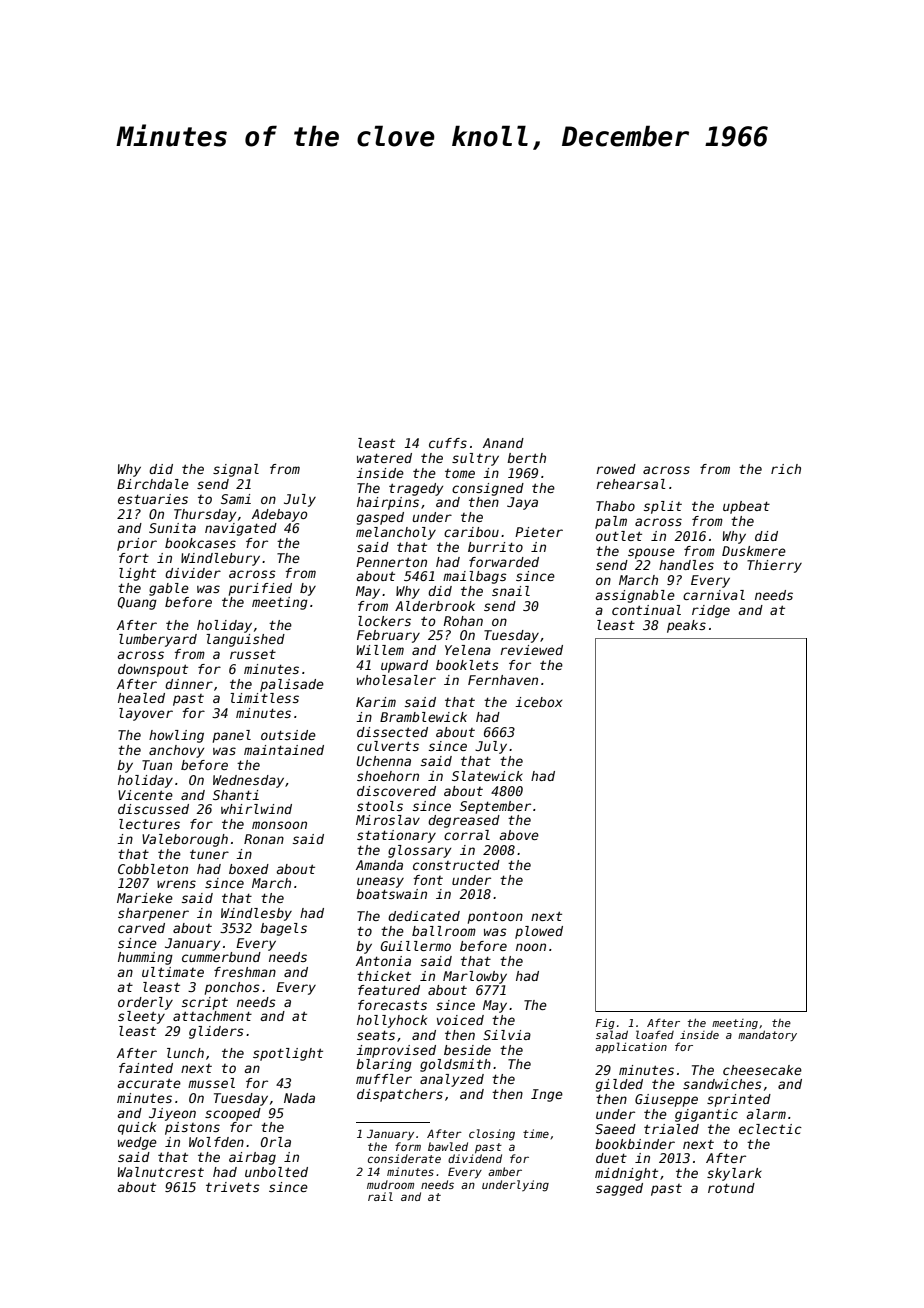 This screenshot has height=1308, width=924. What do you see at coordinates (299, 1098) in the screenshot?
I see `Nada` at bounding box center [299, 1098].
